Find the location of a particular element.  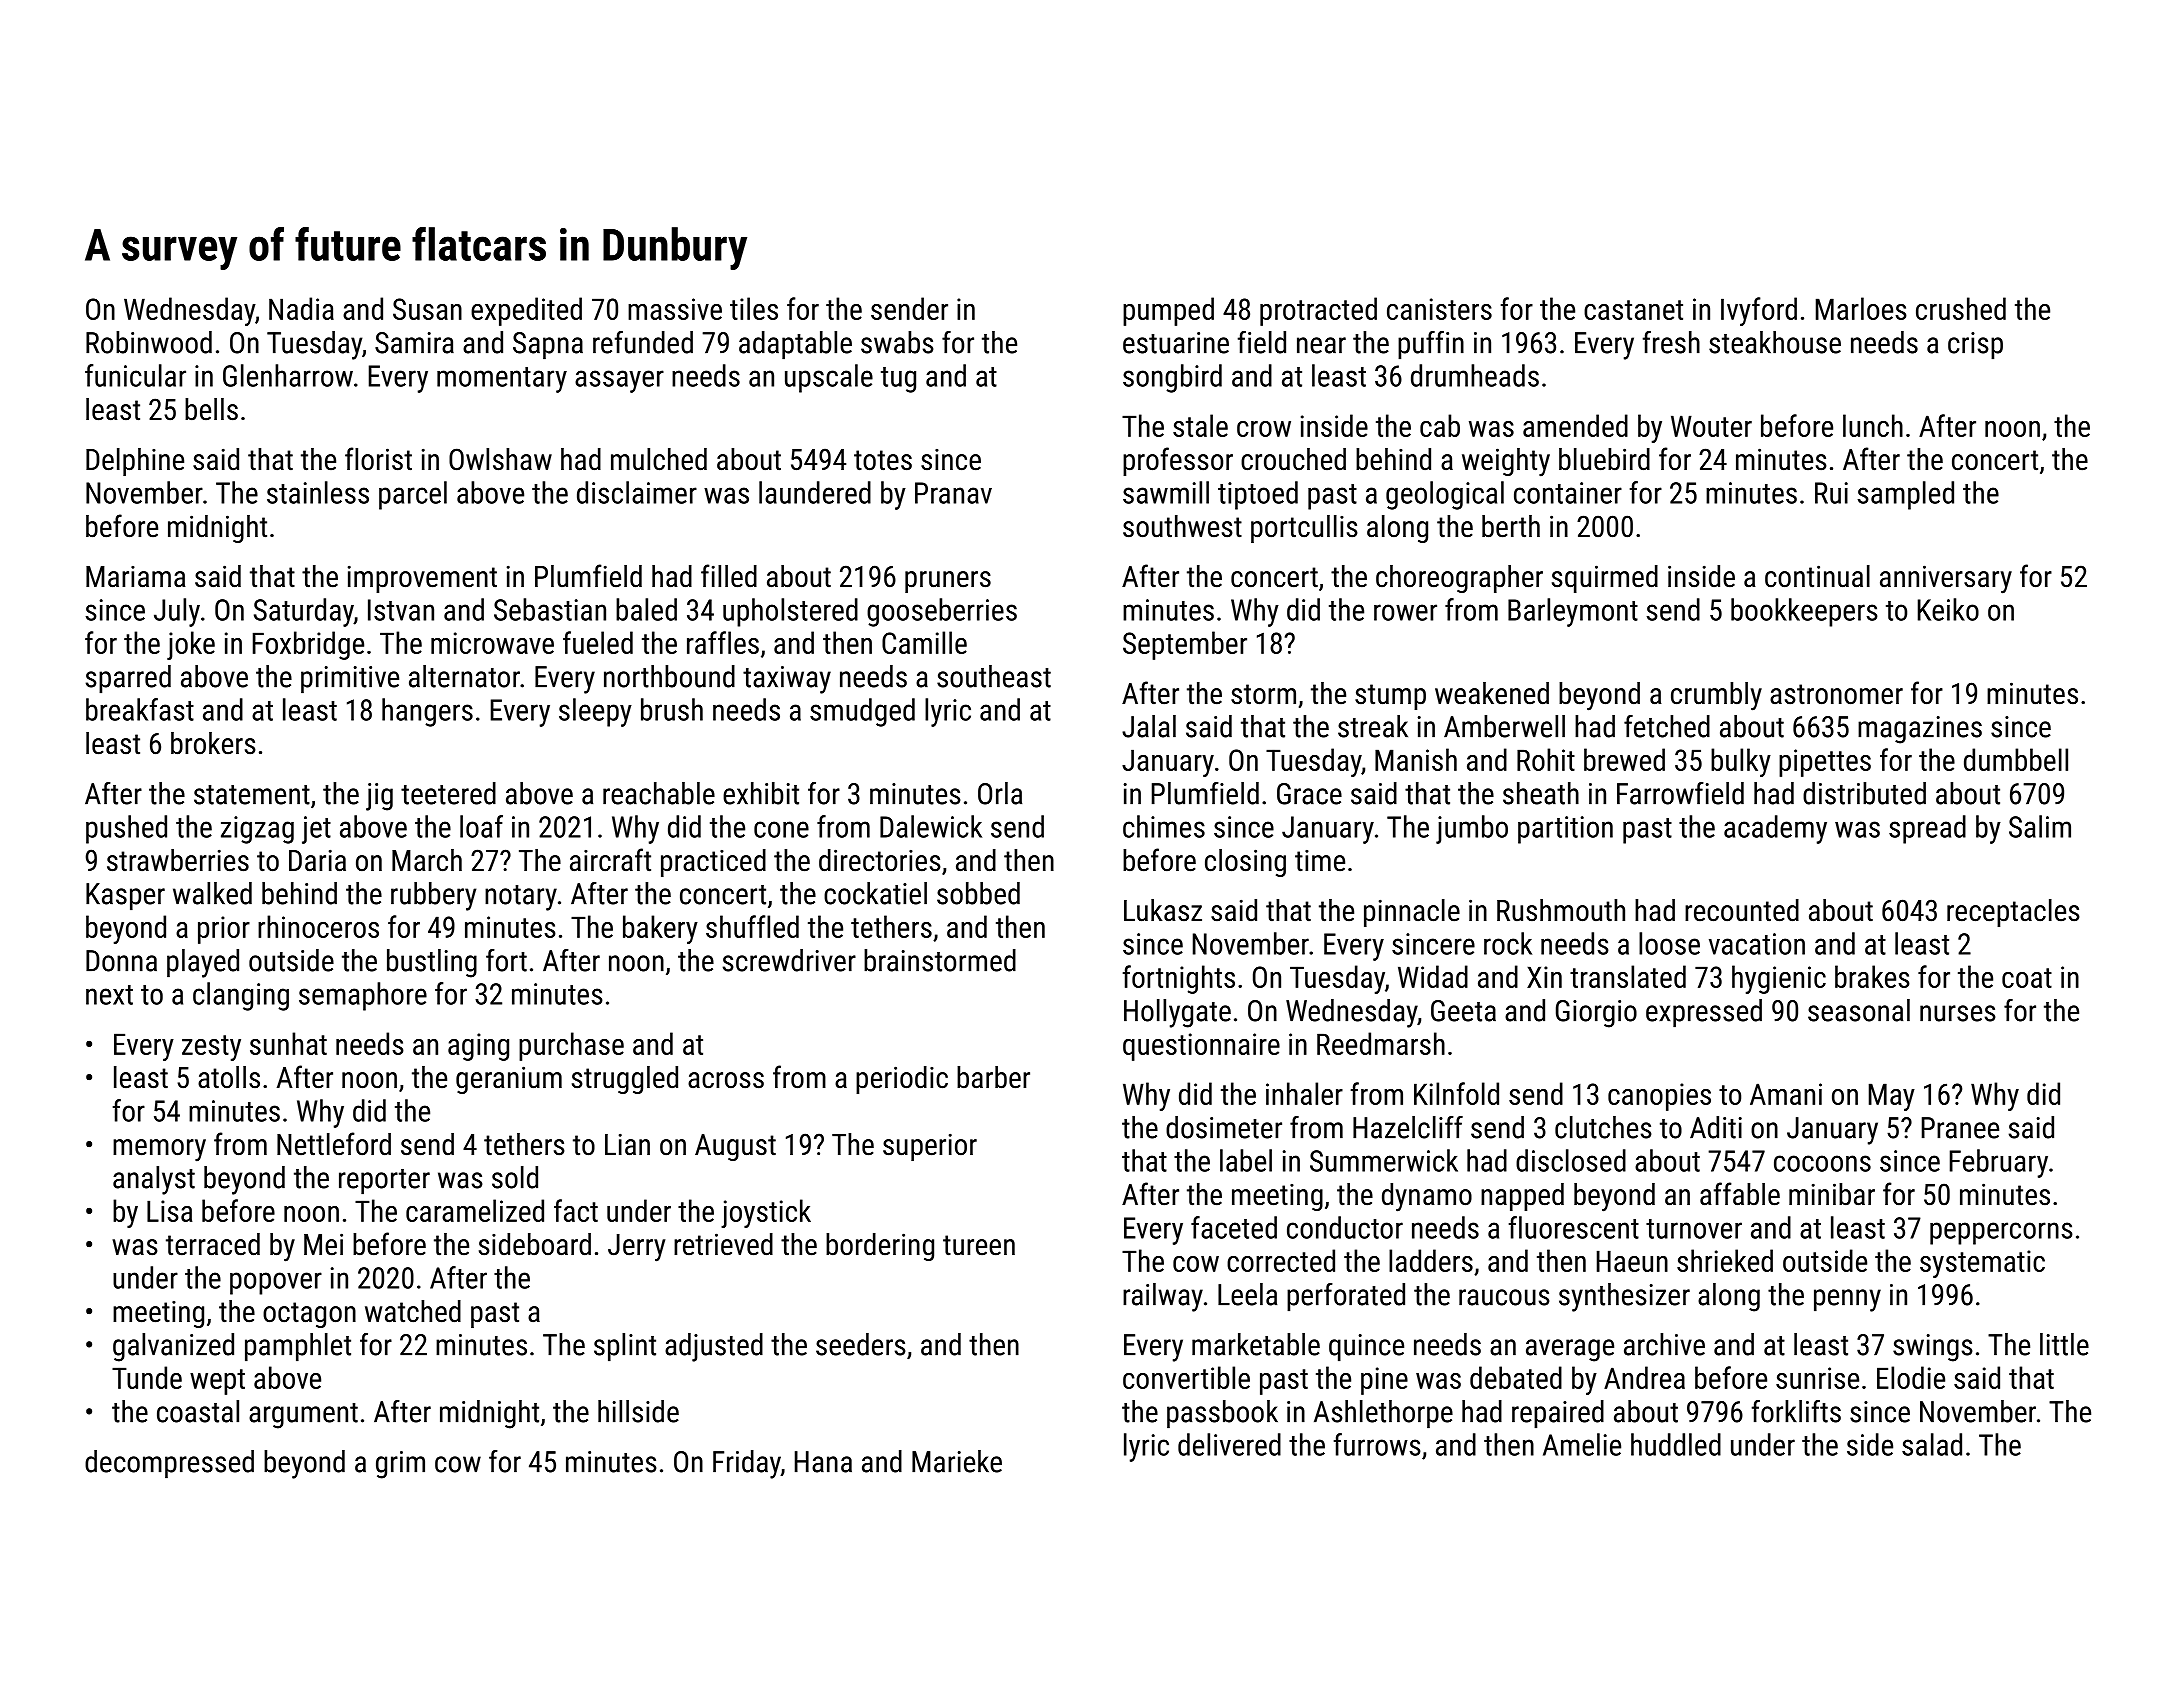

Marieke is located at coordinates (957, 1461).
